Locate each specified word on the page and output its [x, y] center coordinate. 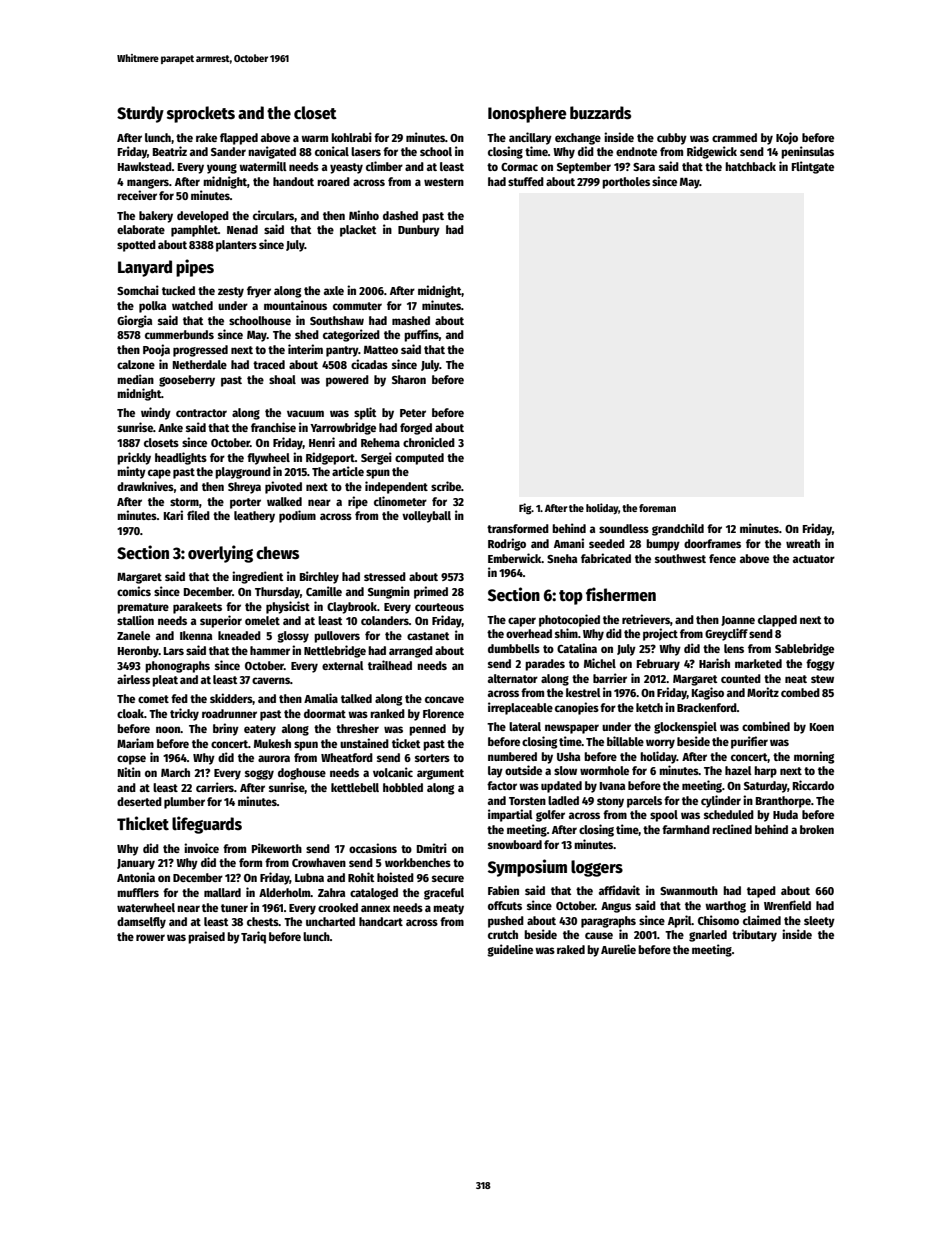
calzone [136, 364]
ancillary [530, 138]
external [343, 665]
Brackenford [707, 707]
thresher [357, 728]
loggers [597, 868]
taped [761, 892]
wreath [803, 543]
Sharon [409, 379]
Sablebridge [804, 649]
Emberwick [514, 558]
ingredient [257, 577]
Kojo [787, 138]
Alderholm [285, 892]
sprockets [201, 114]
